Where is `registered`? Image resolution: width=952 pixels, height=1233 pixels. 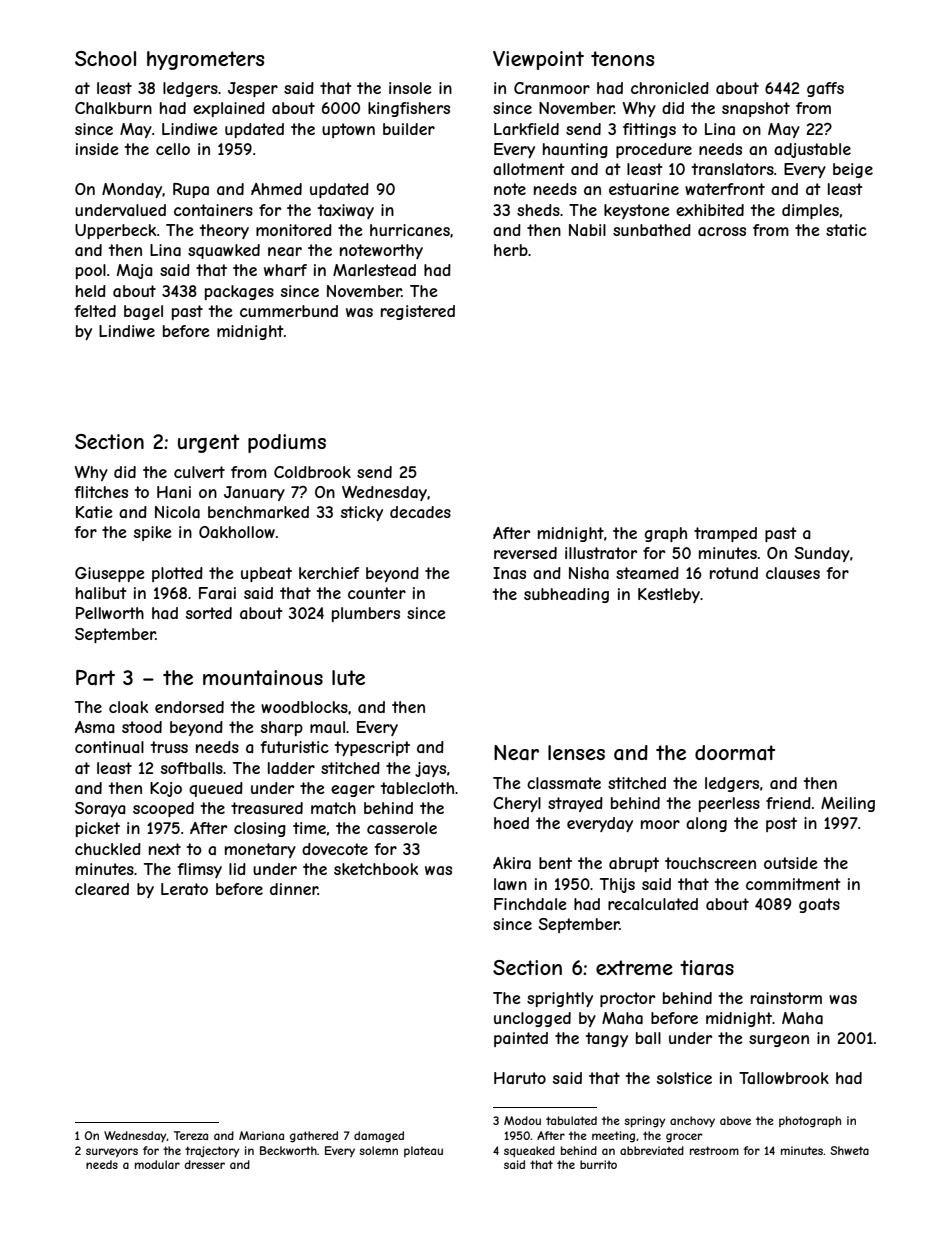
registered is located at coordinates (418, 312).
